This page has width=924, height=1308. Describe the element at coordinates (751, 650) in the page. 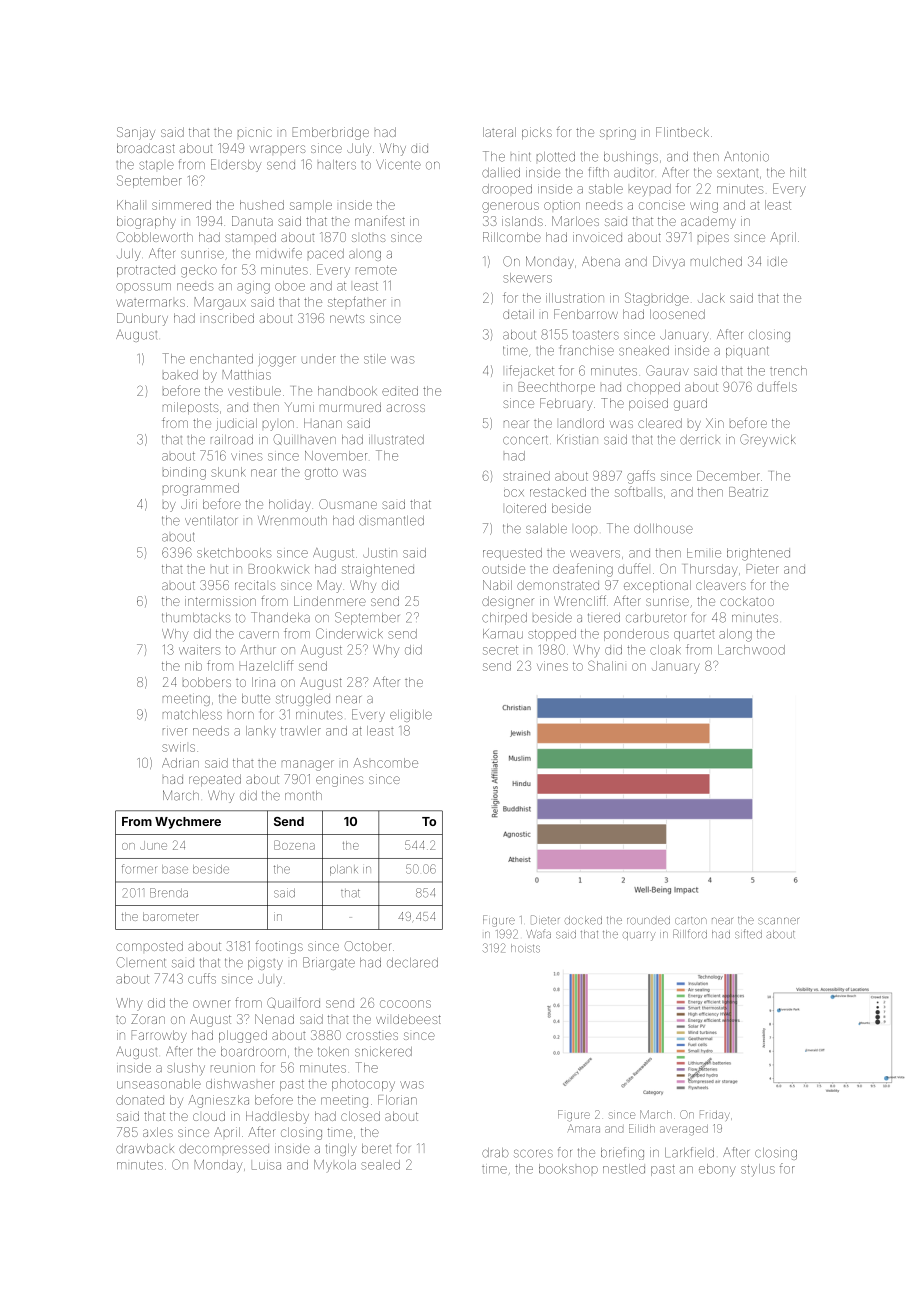

I see `Larchwood` at that location.
